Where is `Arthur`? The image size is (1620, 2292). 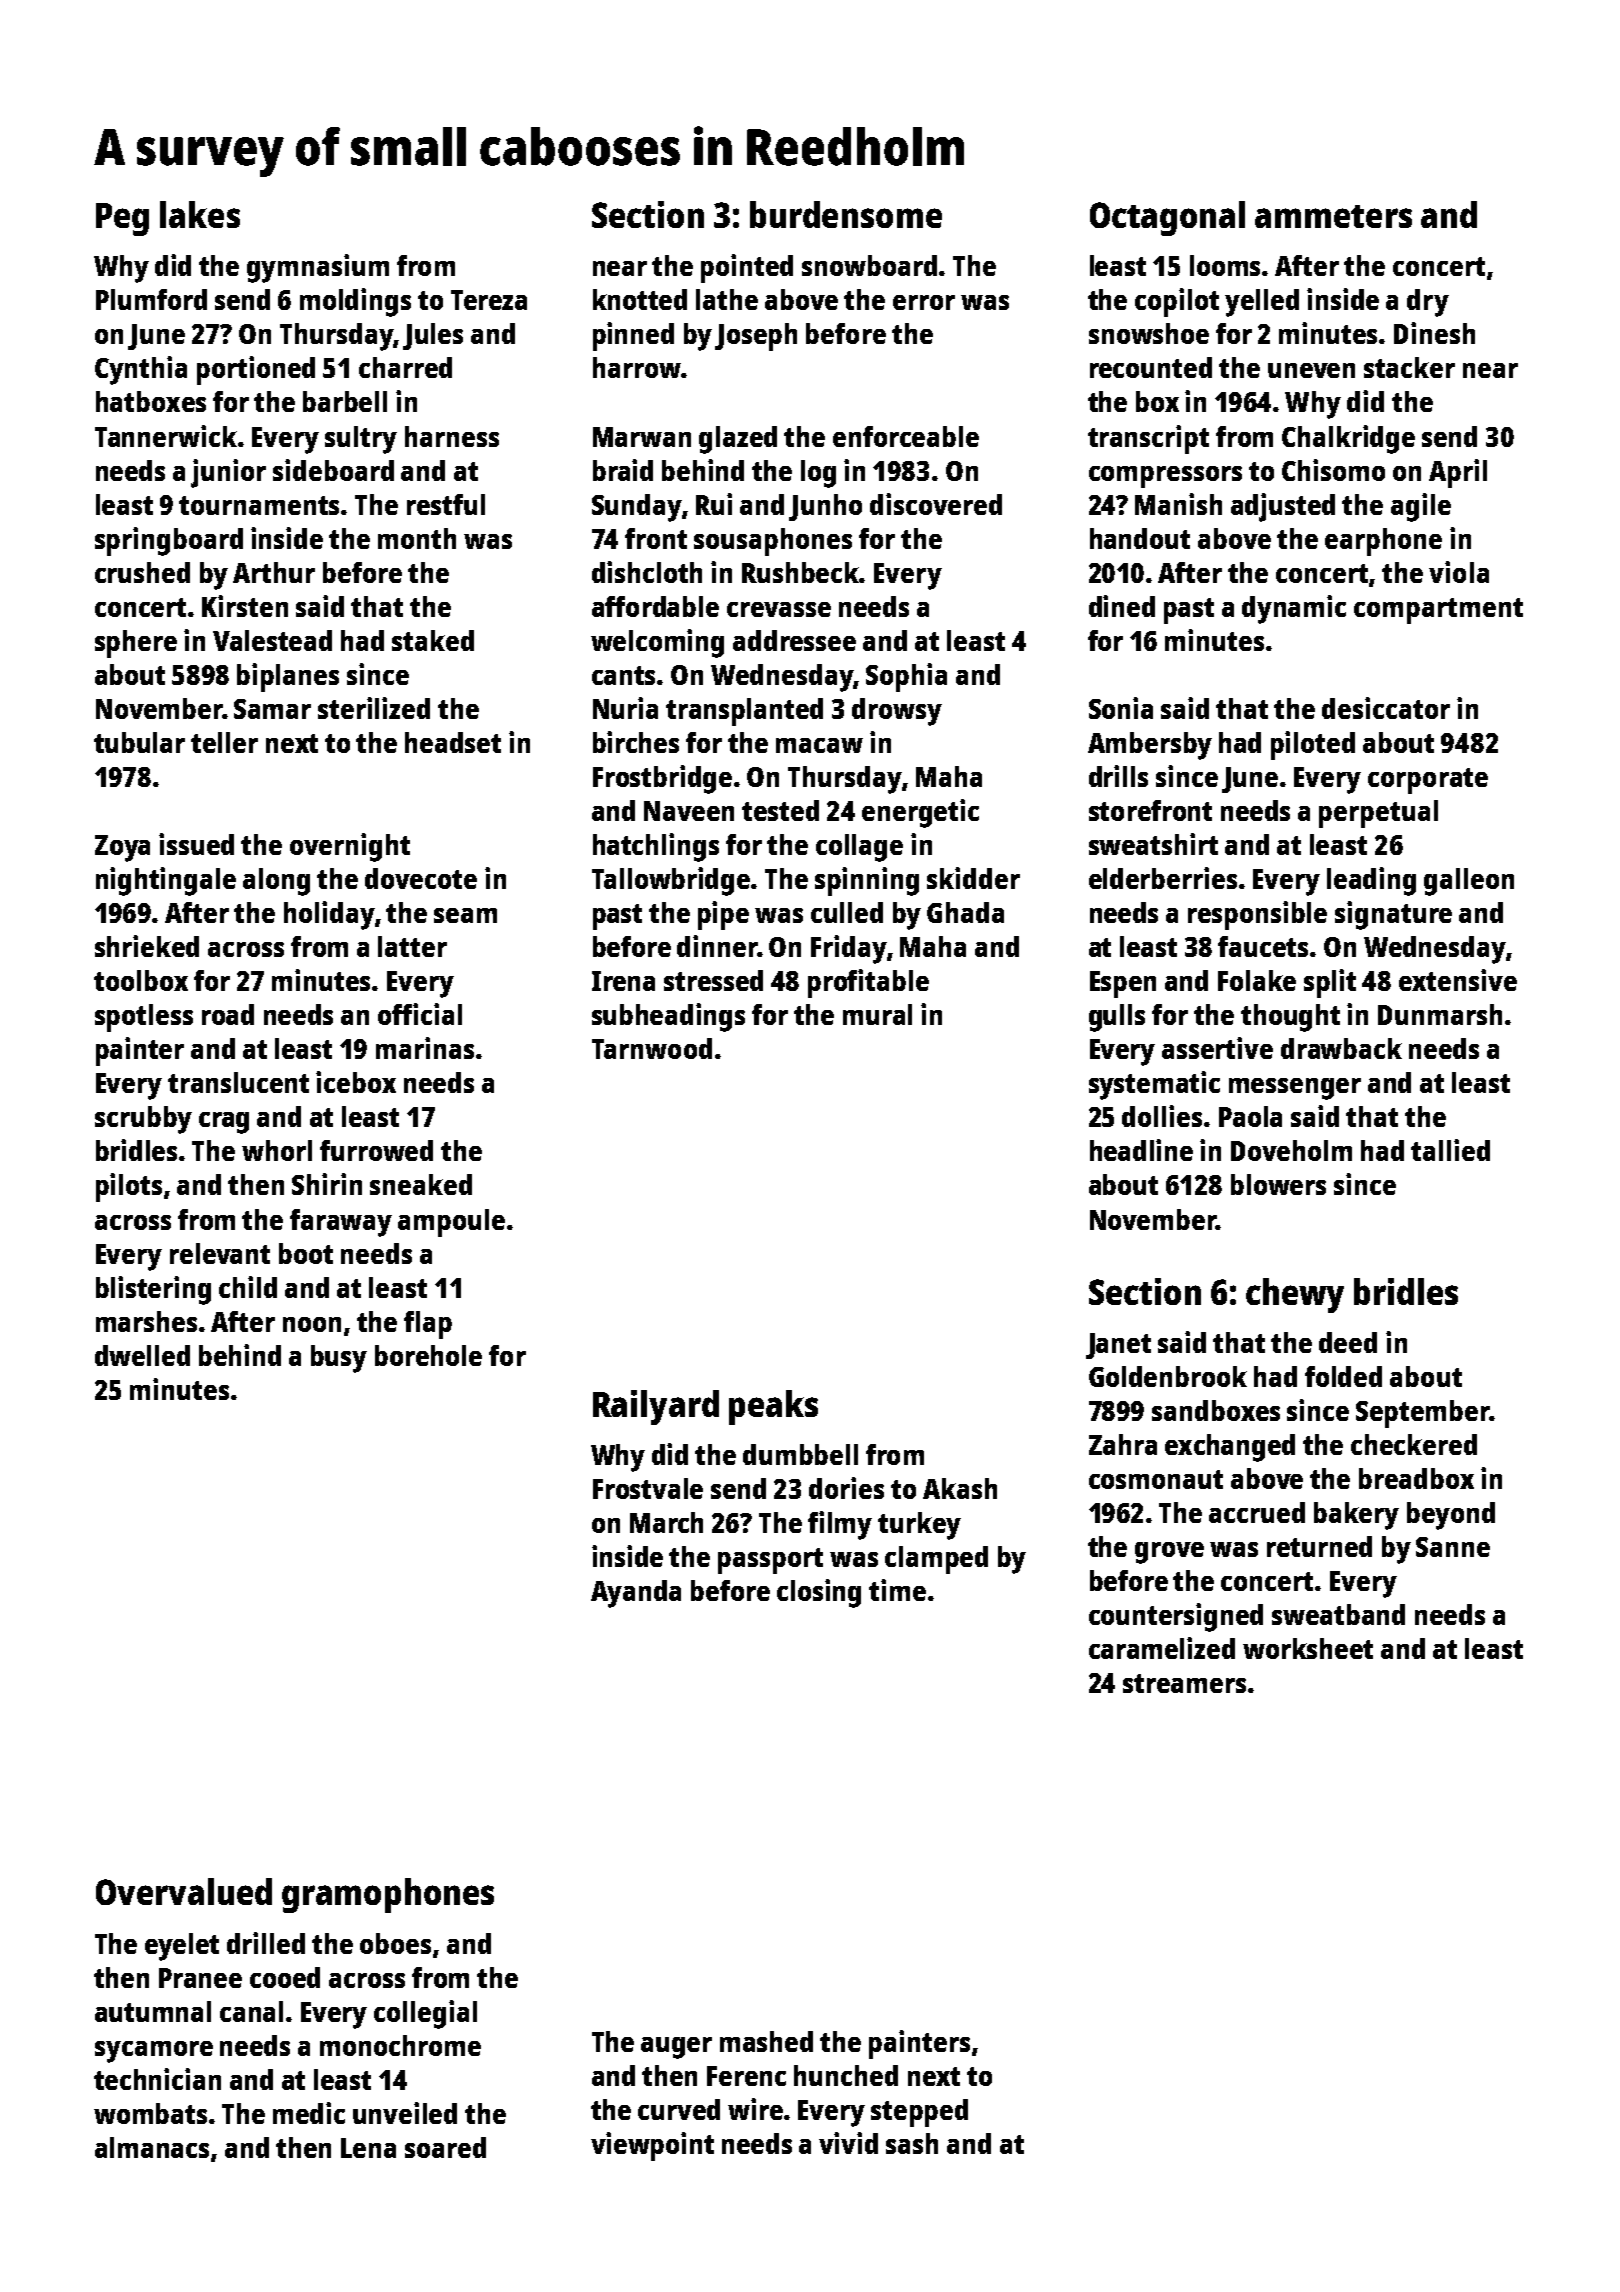
Arthur is located at coordinates (274, 572).
